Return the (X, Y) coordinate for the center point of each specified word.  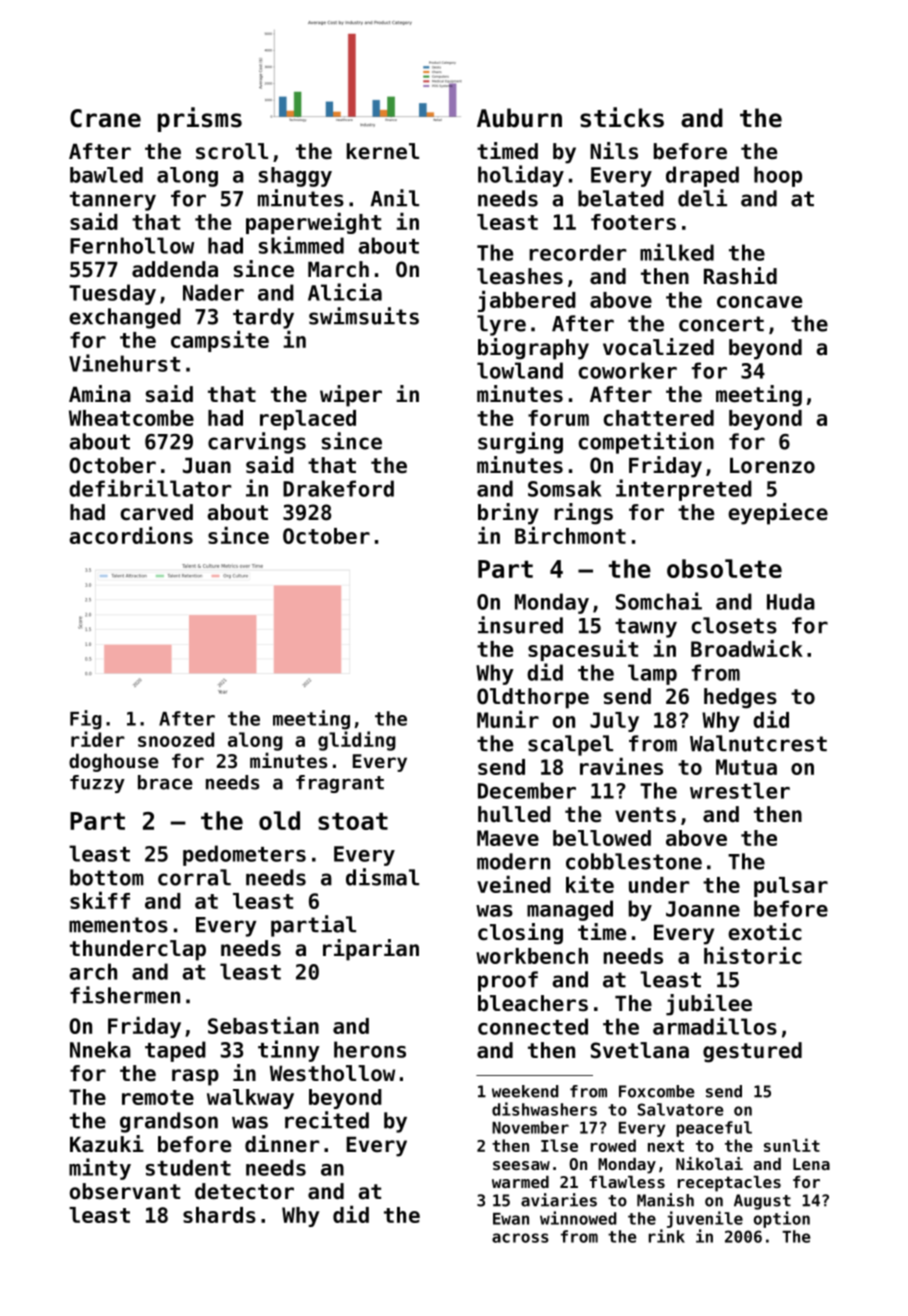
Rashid (740, 276)
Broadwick (747, 648)
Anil (395, 198)
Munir (508, 719)
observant (125, 1191)
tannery (113, 201)
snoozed (176, 739)
